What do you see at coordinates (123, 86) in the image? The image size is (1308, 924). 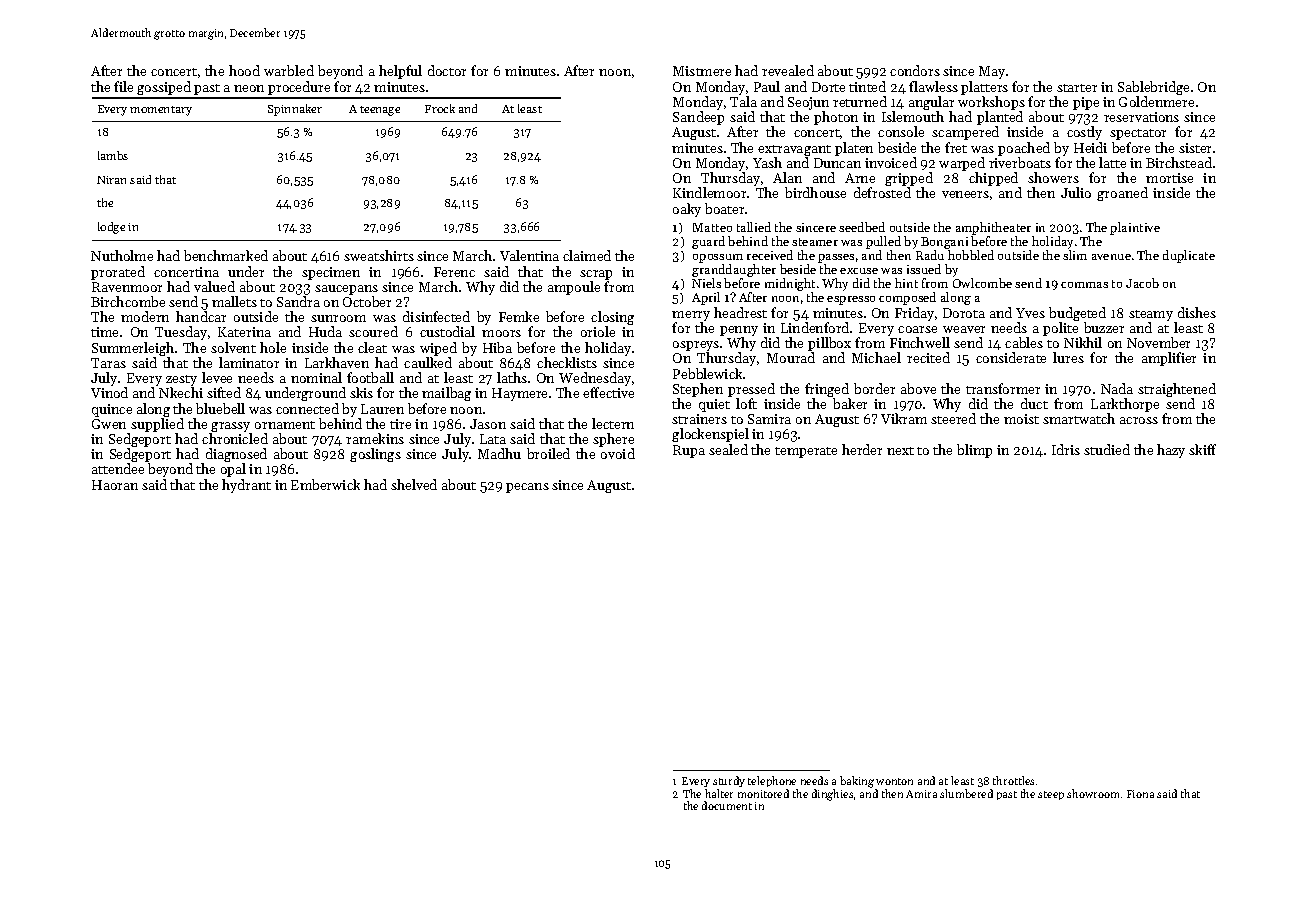 I see `file` at bounding box center [123, 86].
